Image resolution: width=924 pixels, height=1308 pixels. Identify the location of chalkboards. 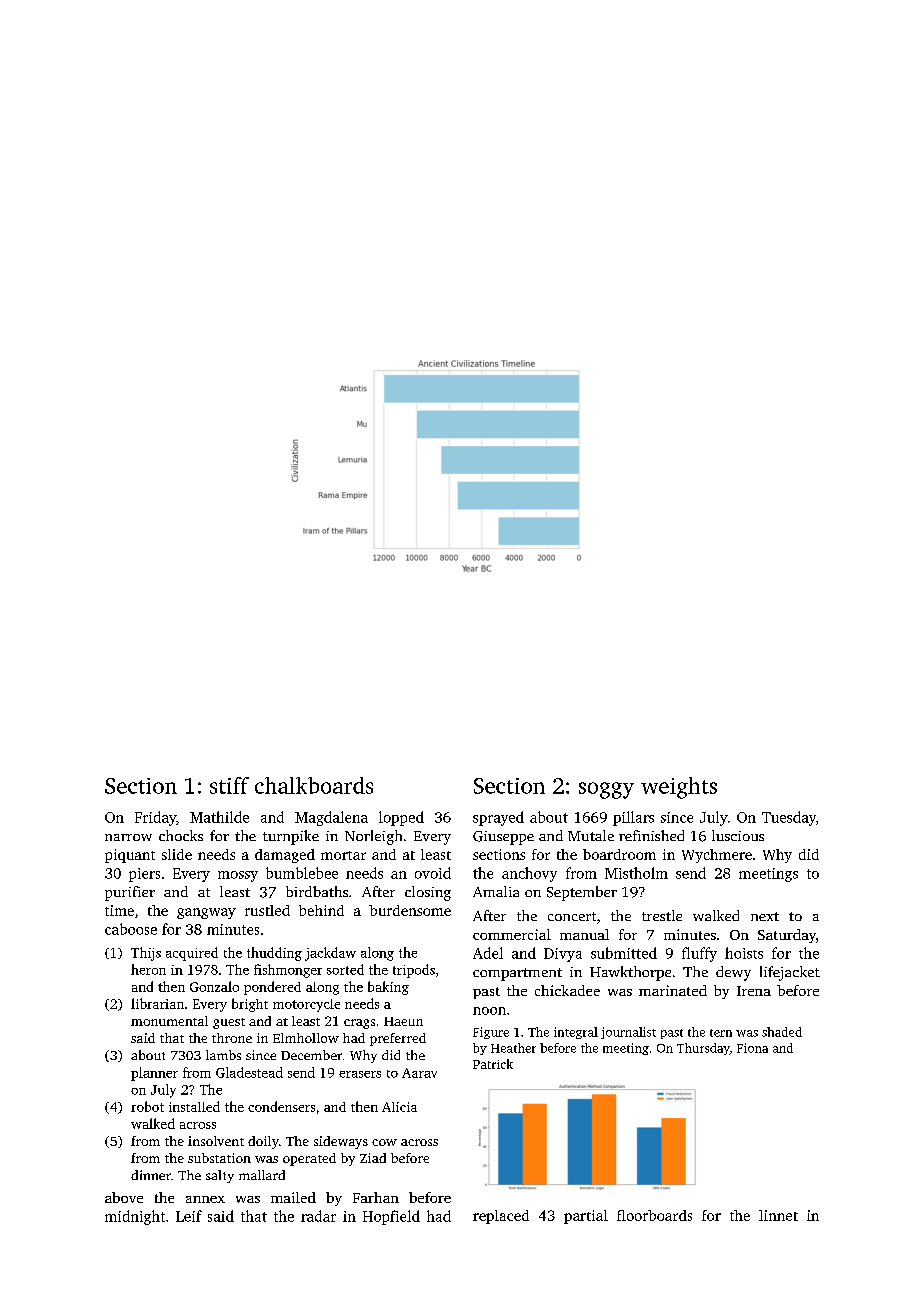
(314, 785).
